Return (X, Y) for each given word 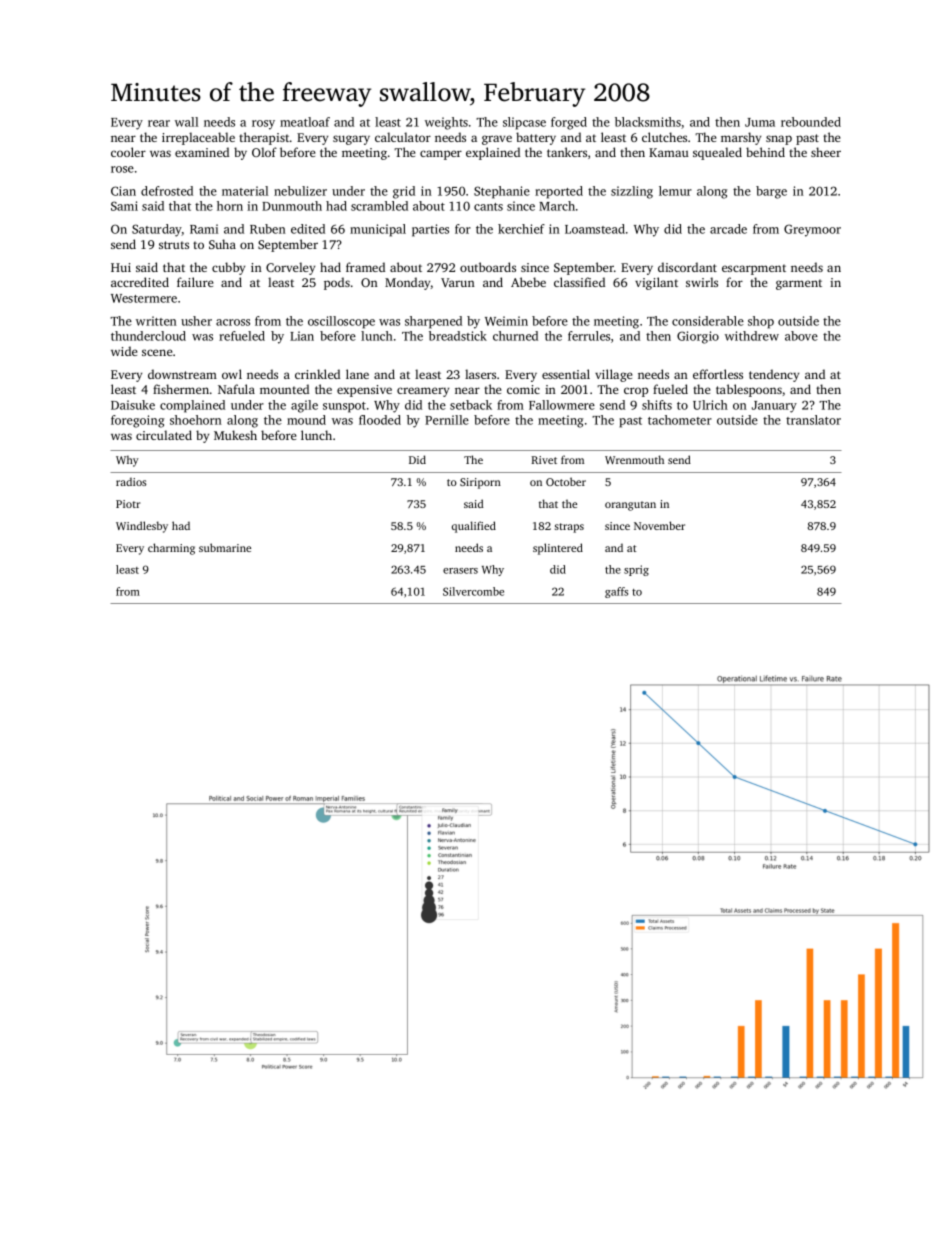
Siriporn (480, 483)
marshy (741, 138)
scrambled (379, 206)
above (801, 336)
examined (202, 152)
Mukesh (235, 435)
